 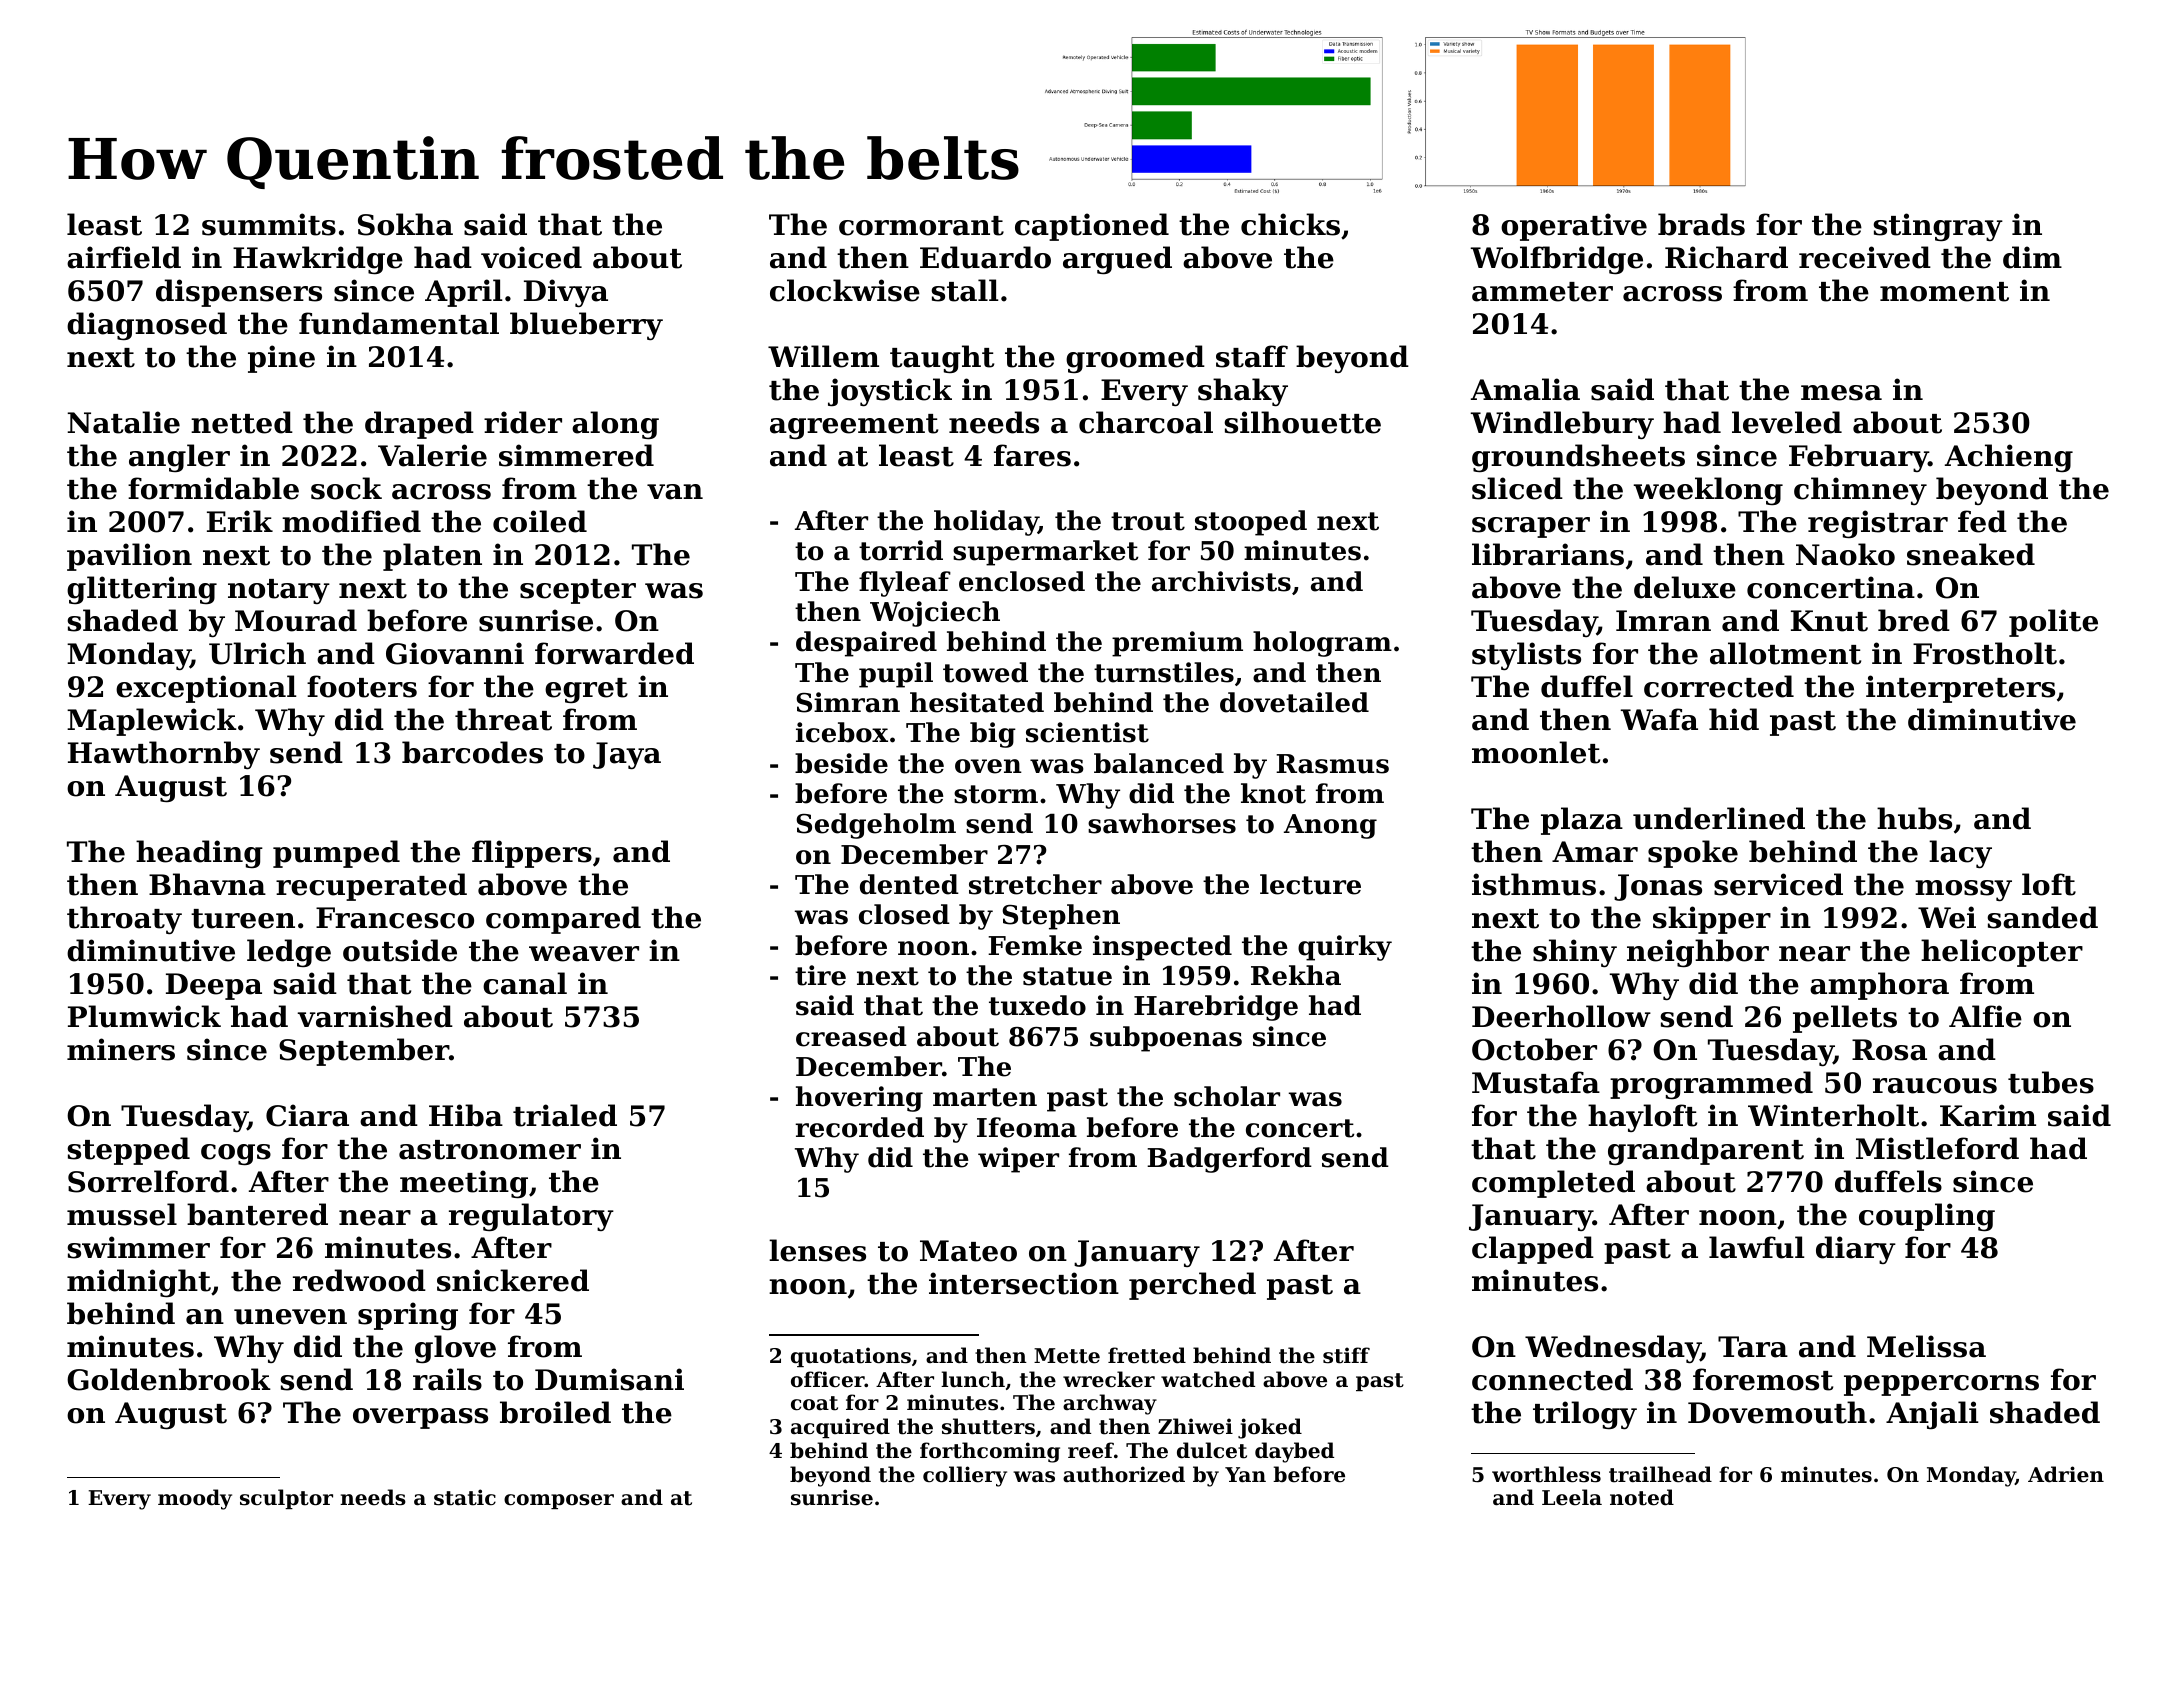 I want to click on moody, so click(x=195, y=1499).
